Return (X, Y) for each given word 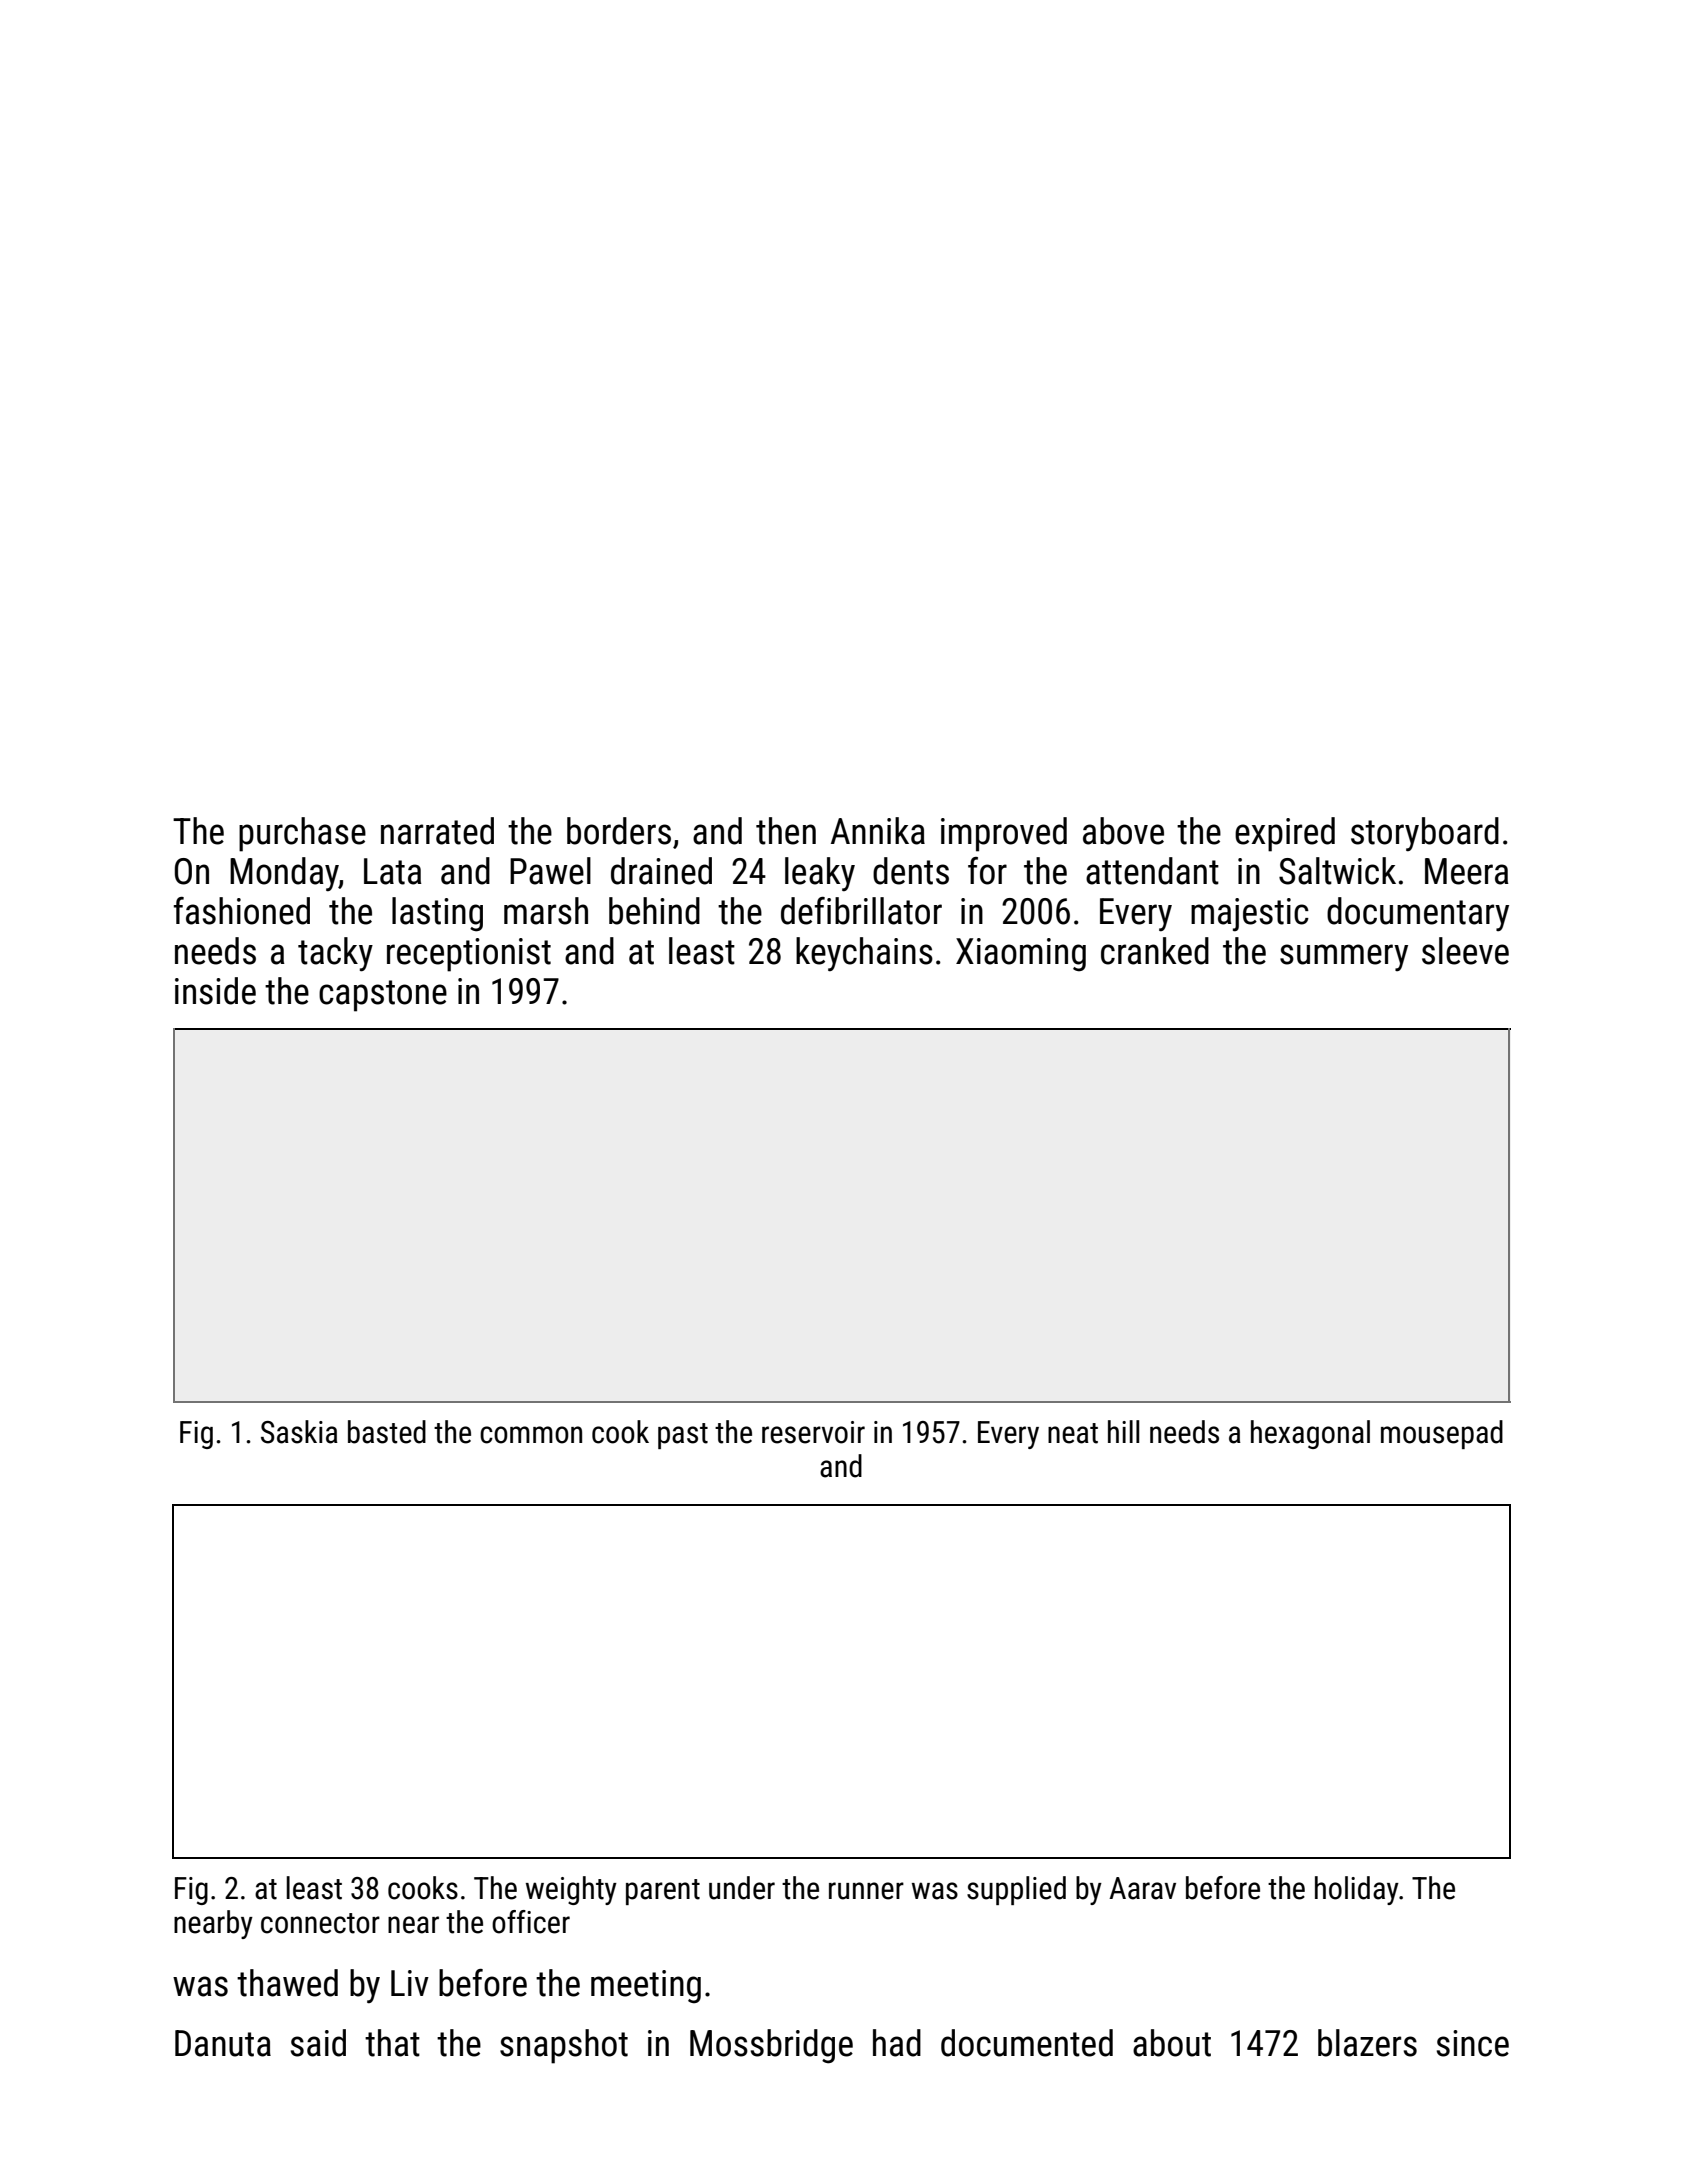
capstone (383, 996)
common (531, 1435)
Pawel (550, 871)
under (742, 1888)
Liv (410, 1983)
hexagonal (1310, 1434)
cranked (1155, 951)
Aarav (1142, 1888)
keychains (864, 954)
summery (1344, 957)
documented (1027, 2043)
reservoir (813, 1432)
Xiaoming (1021, 955)
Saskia (299, 1432)
